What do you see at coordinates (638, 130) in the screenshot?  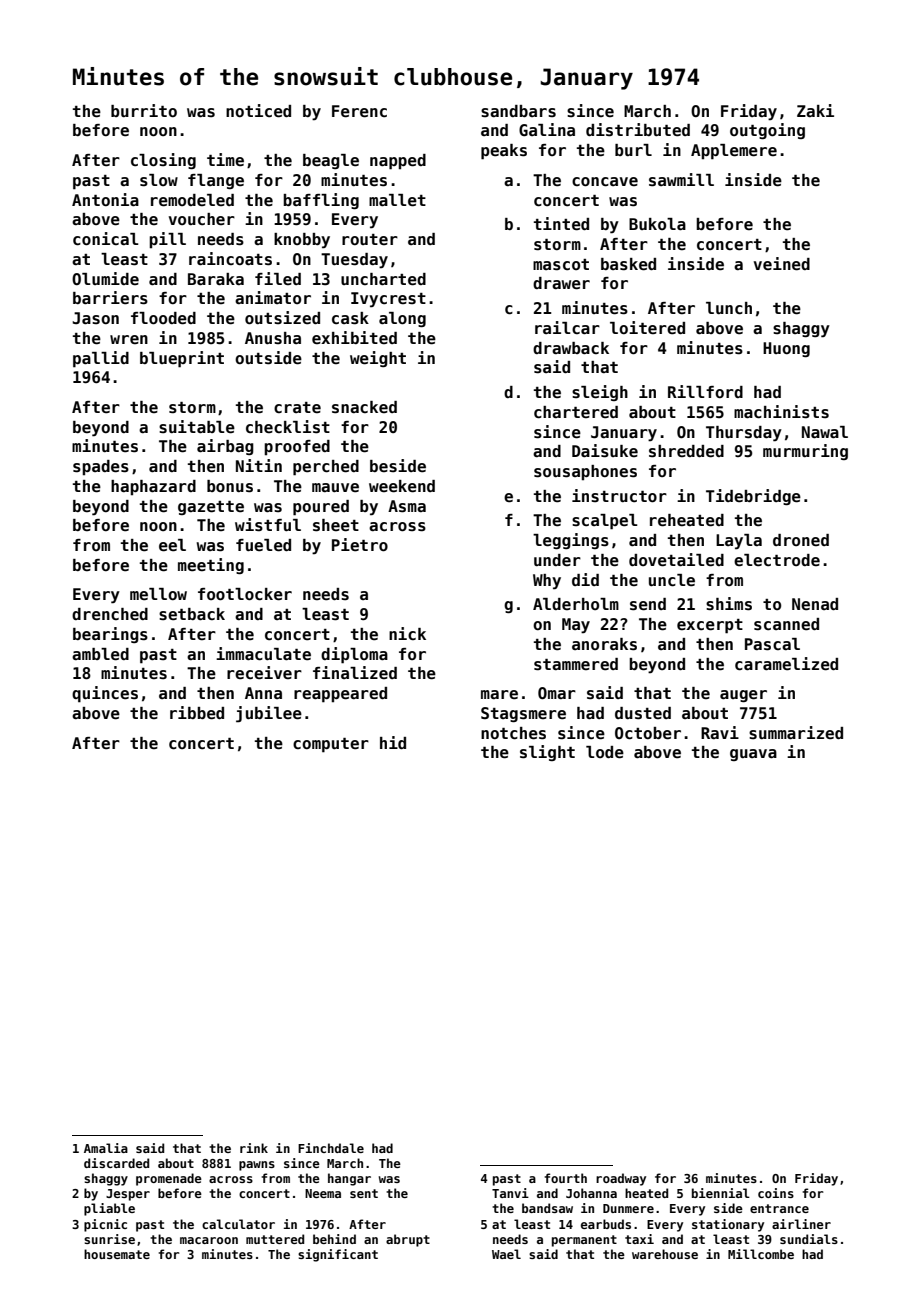 I see `distributed` at bounding box center [638, 130].
